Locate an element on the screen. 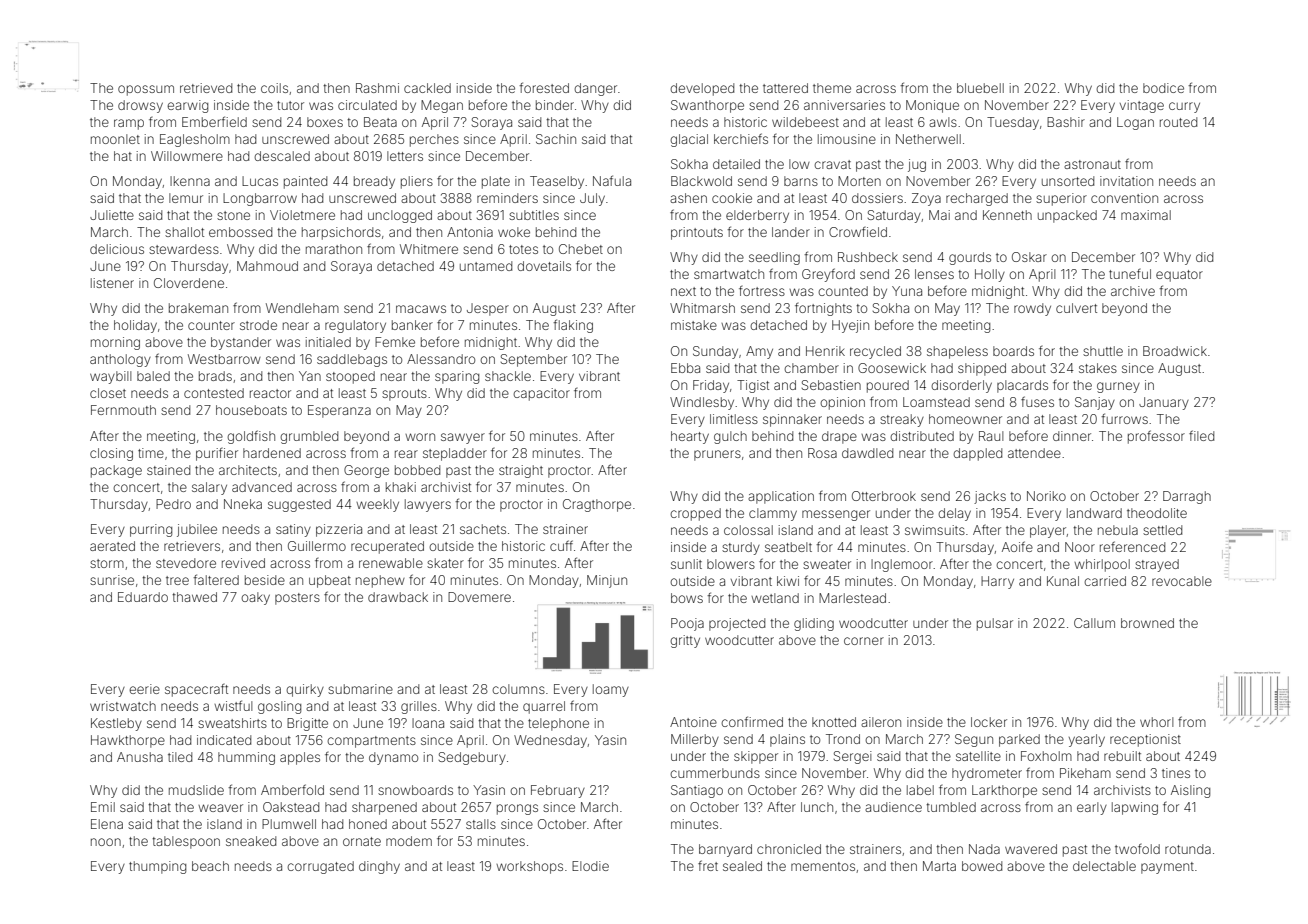  Lucas is located at coordinates (260, 181).
